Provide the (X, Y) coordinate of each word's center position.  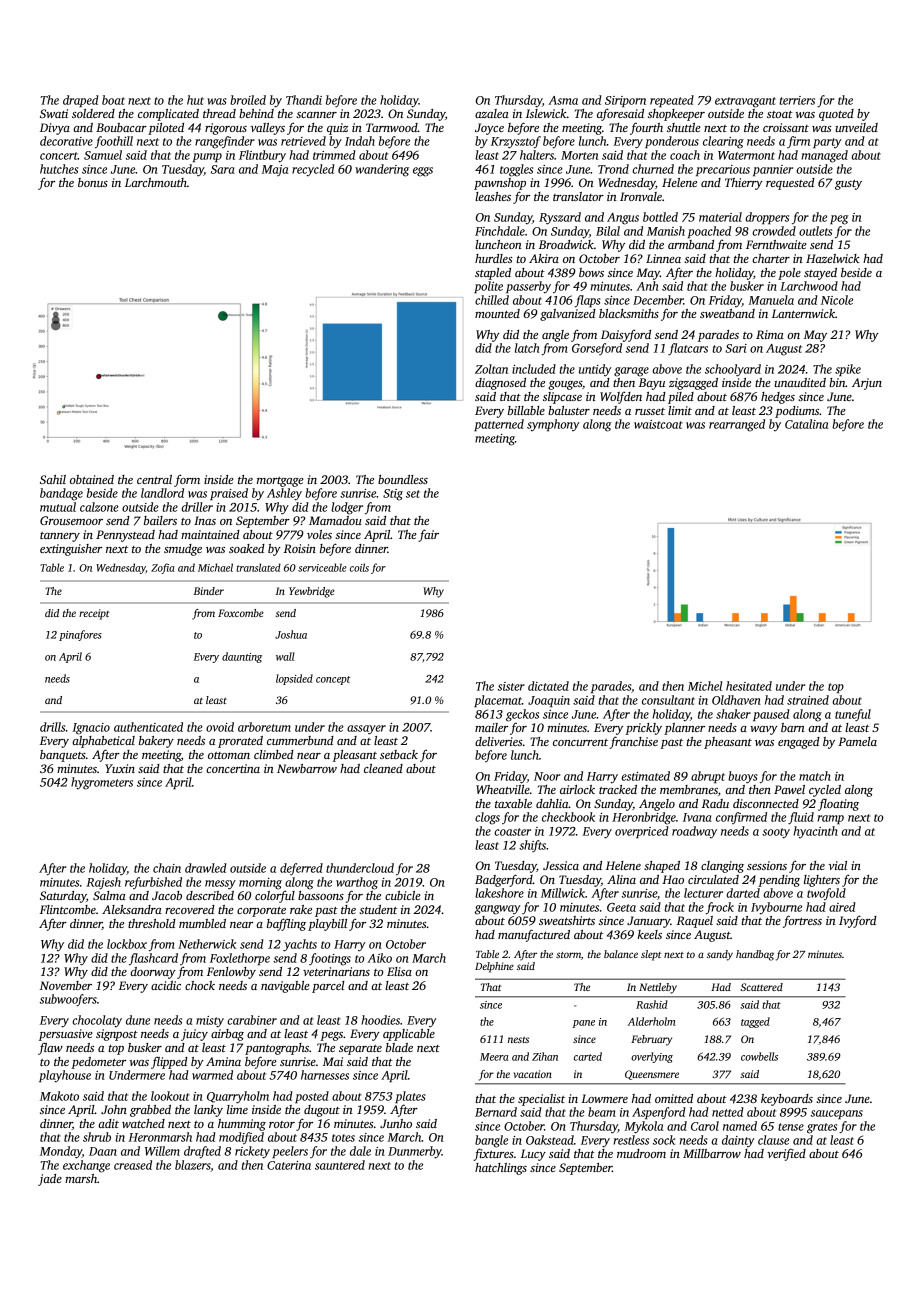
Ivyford (858, 921)
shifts (532, 846)
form (187, 480)
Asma (563, 100)
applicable (409, 1035)
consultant (668, 700)
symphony (553, 425)
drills (52, 727)
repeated (672, 101)
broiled (248, 100)
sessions (767, 865)
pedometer (98, 1063)
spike (848, 370)
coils (359, 567)
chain (167, 868)
